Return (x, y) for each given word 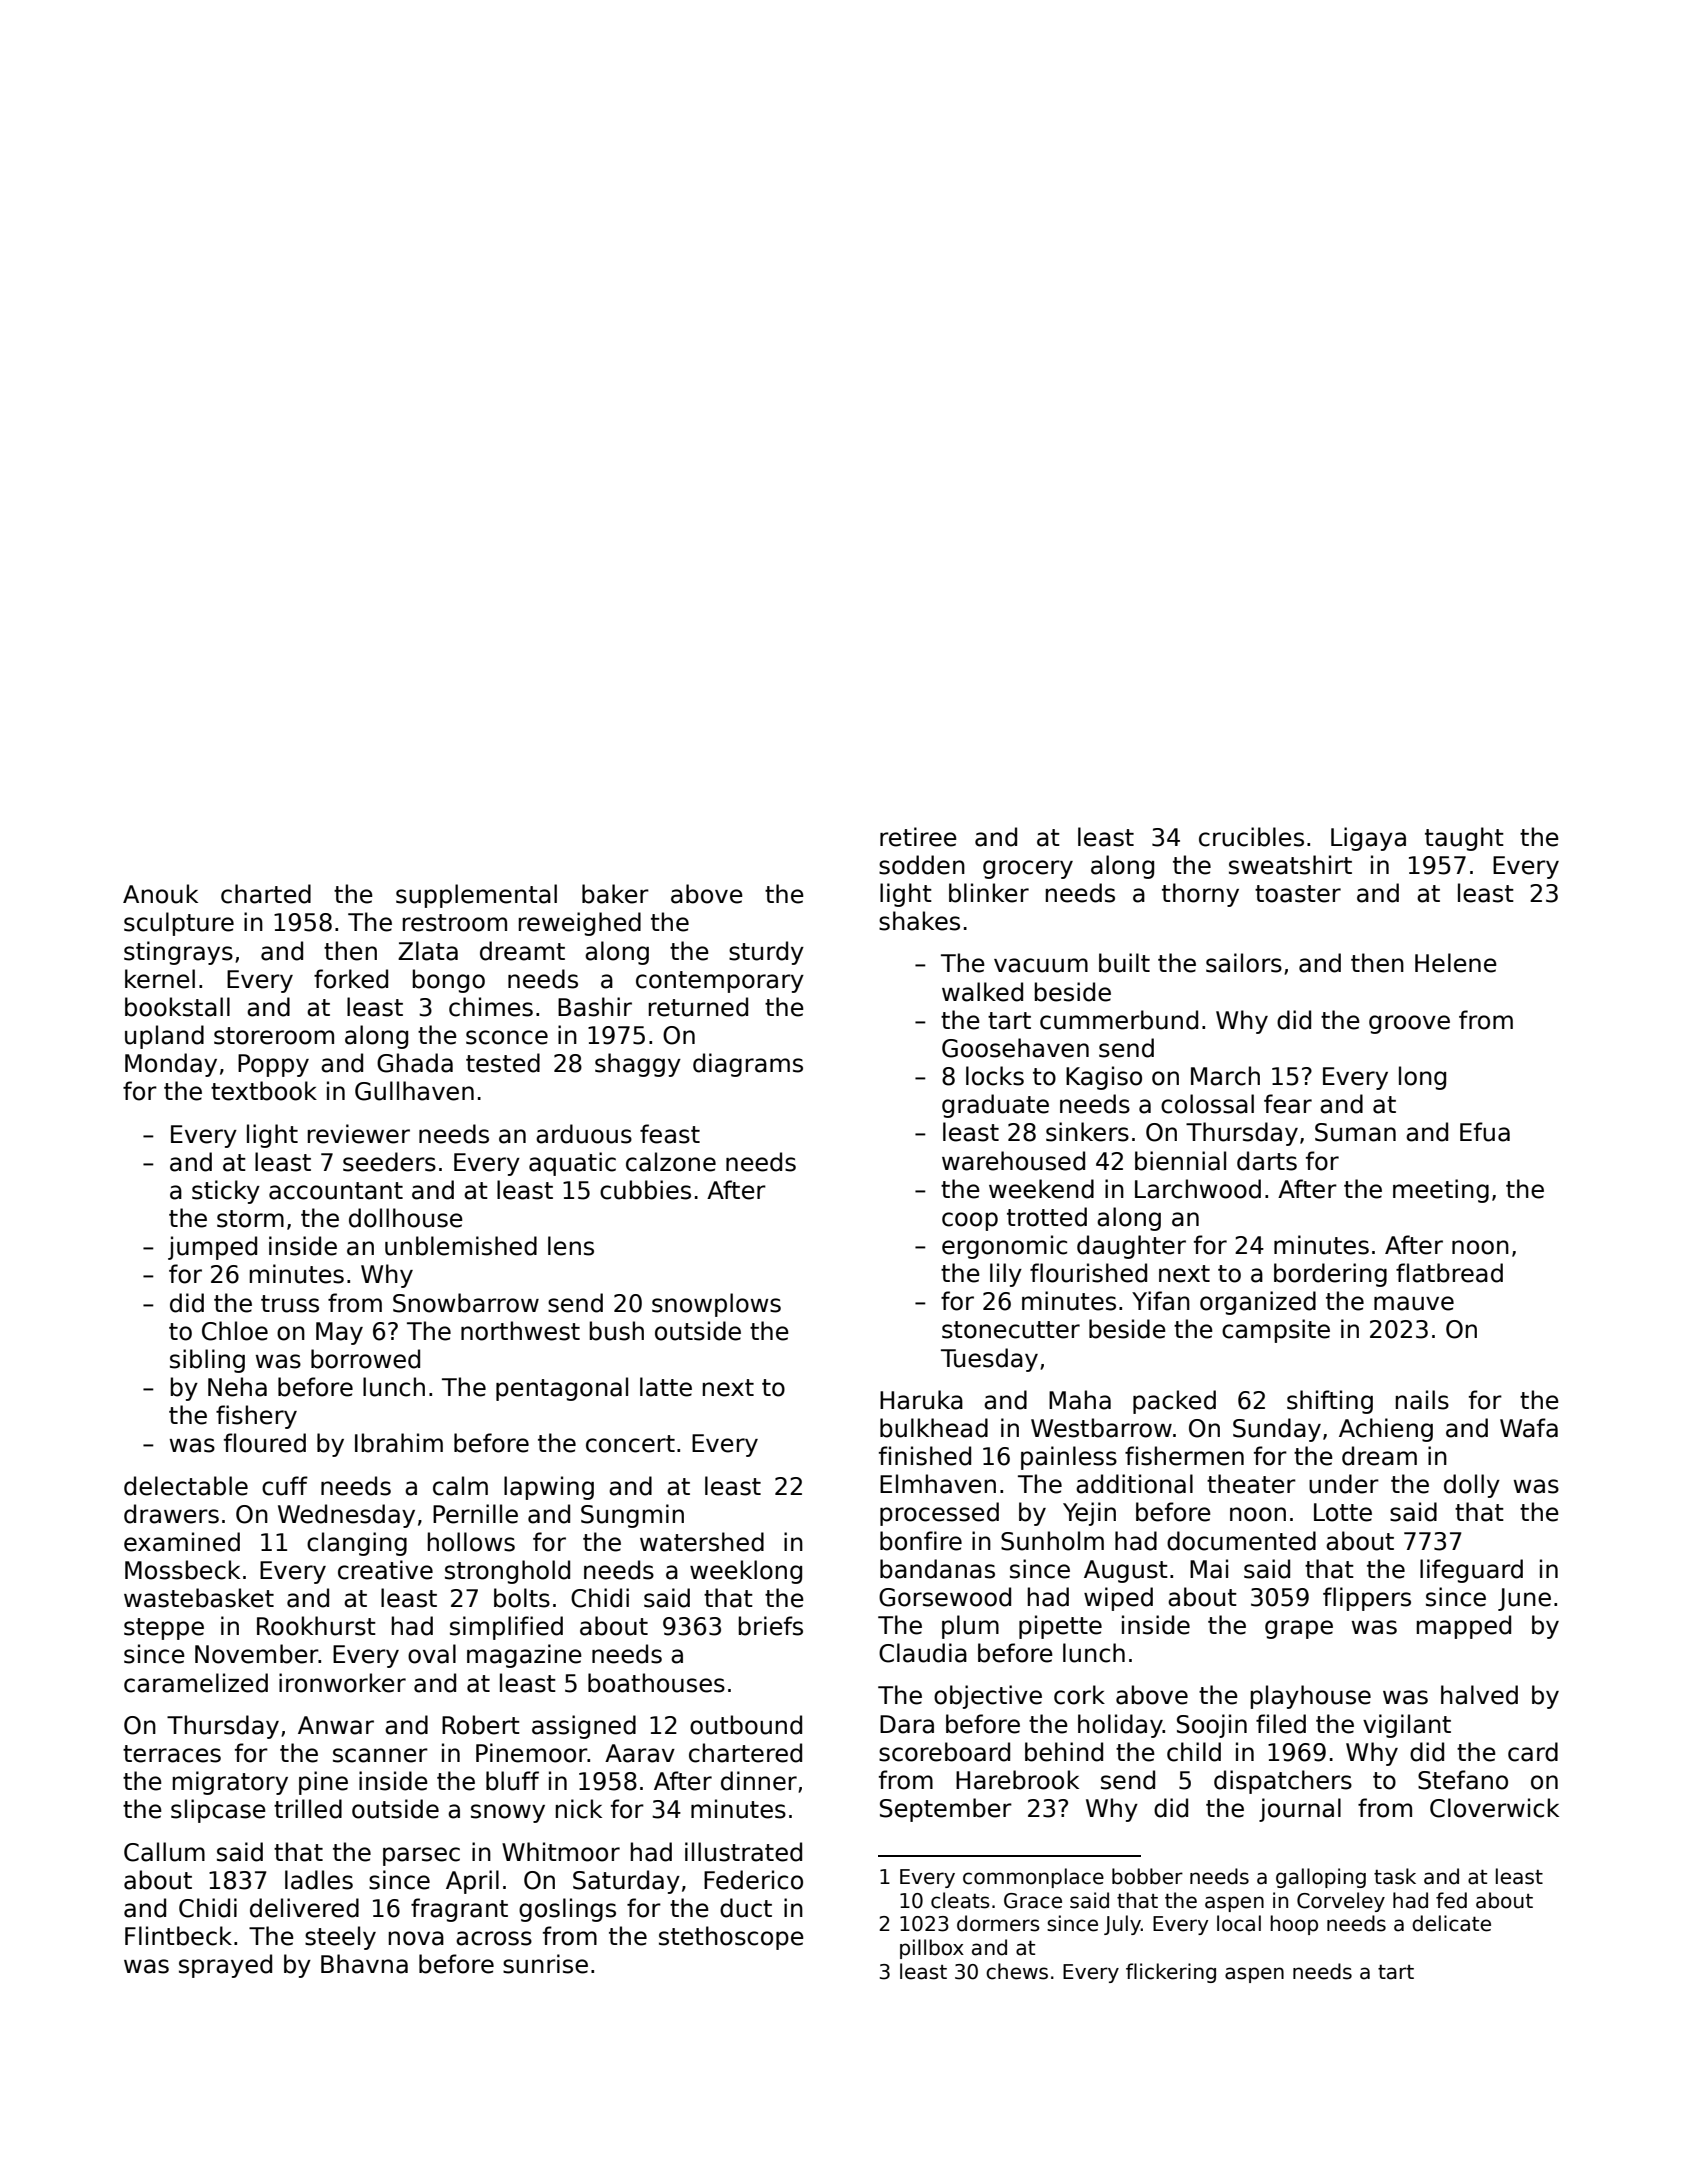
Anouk (160, 894)
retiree (918, 837)
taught (1464, 839)
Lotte (1343, 1512)
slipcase (218, 1811)
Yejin (1089, 1514)
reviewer (359, 1134)
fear (1288, 1104)
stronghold (507, 1572)
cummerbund (1119, 1020)
